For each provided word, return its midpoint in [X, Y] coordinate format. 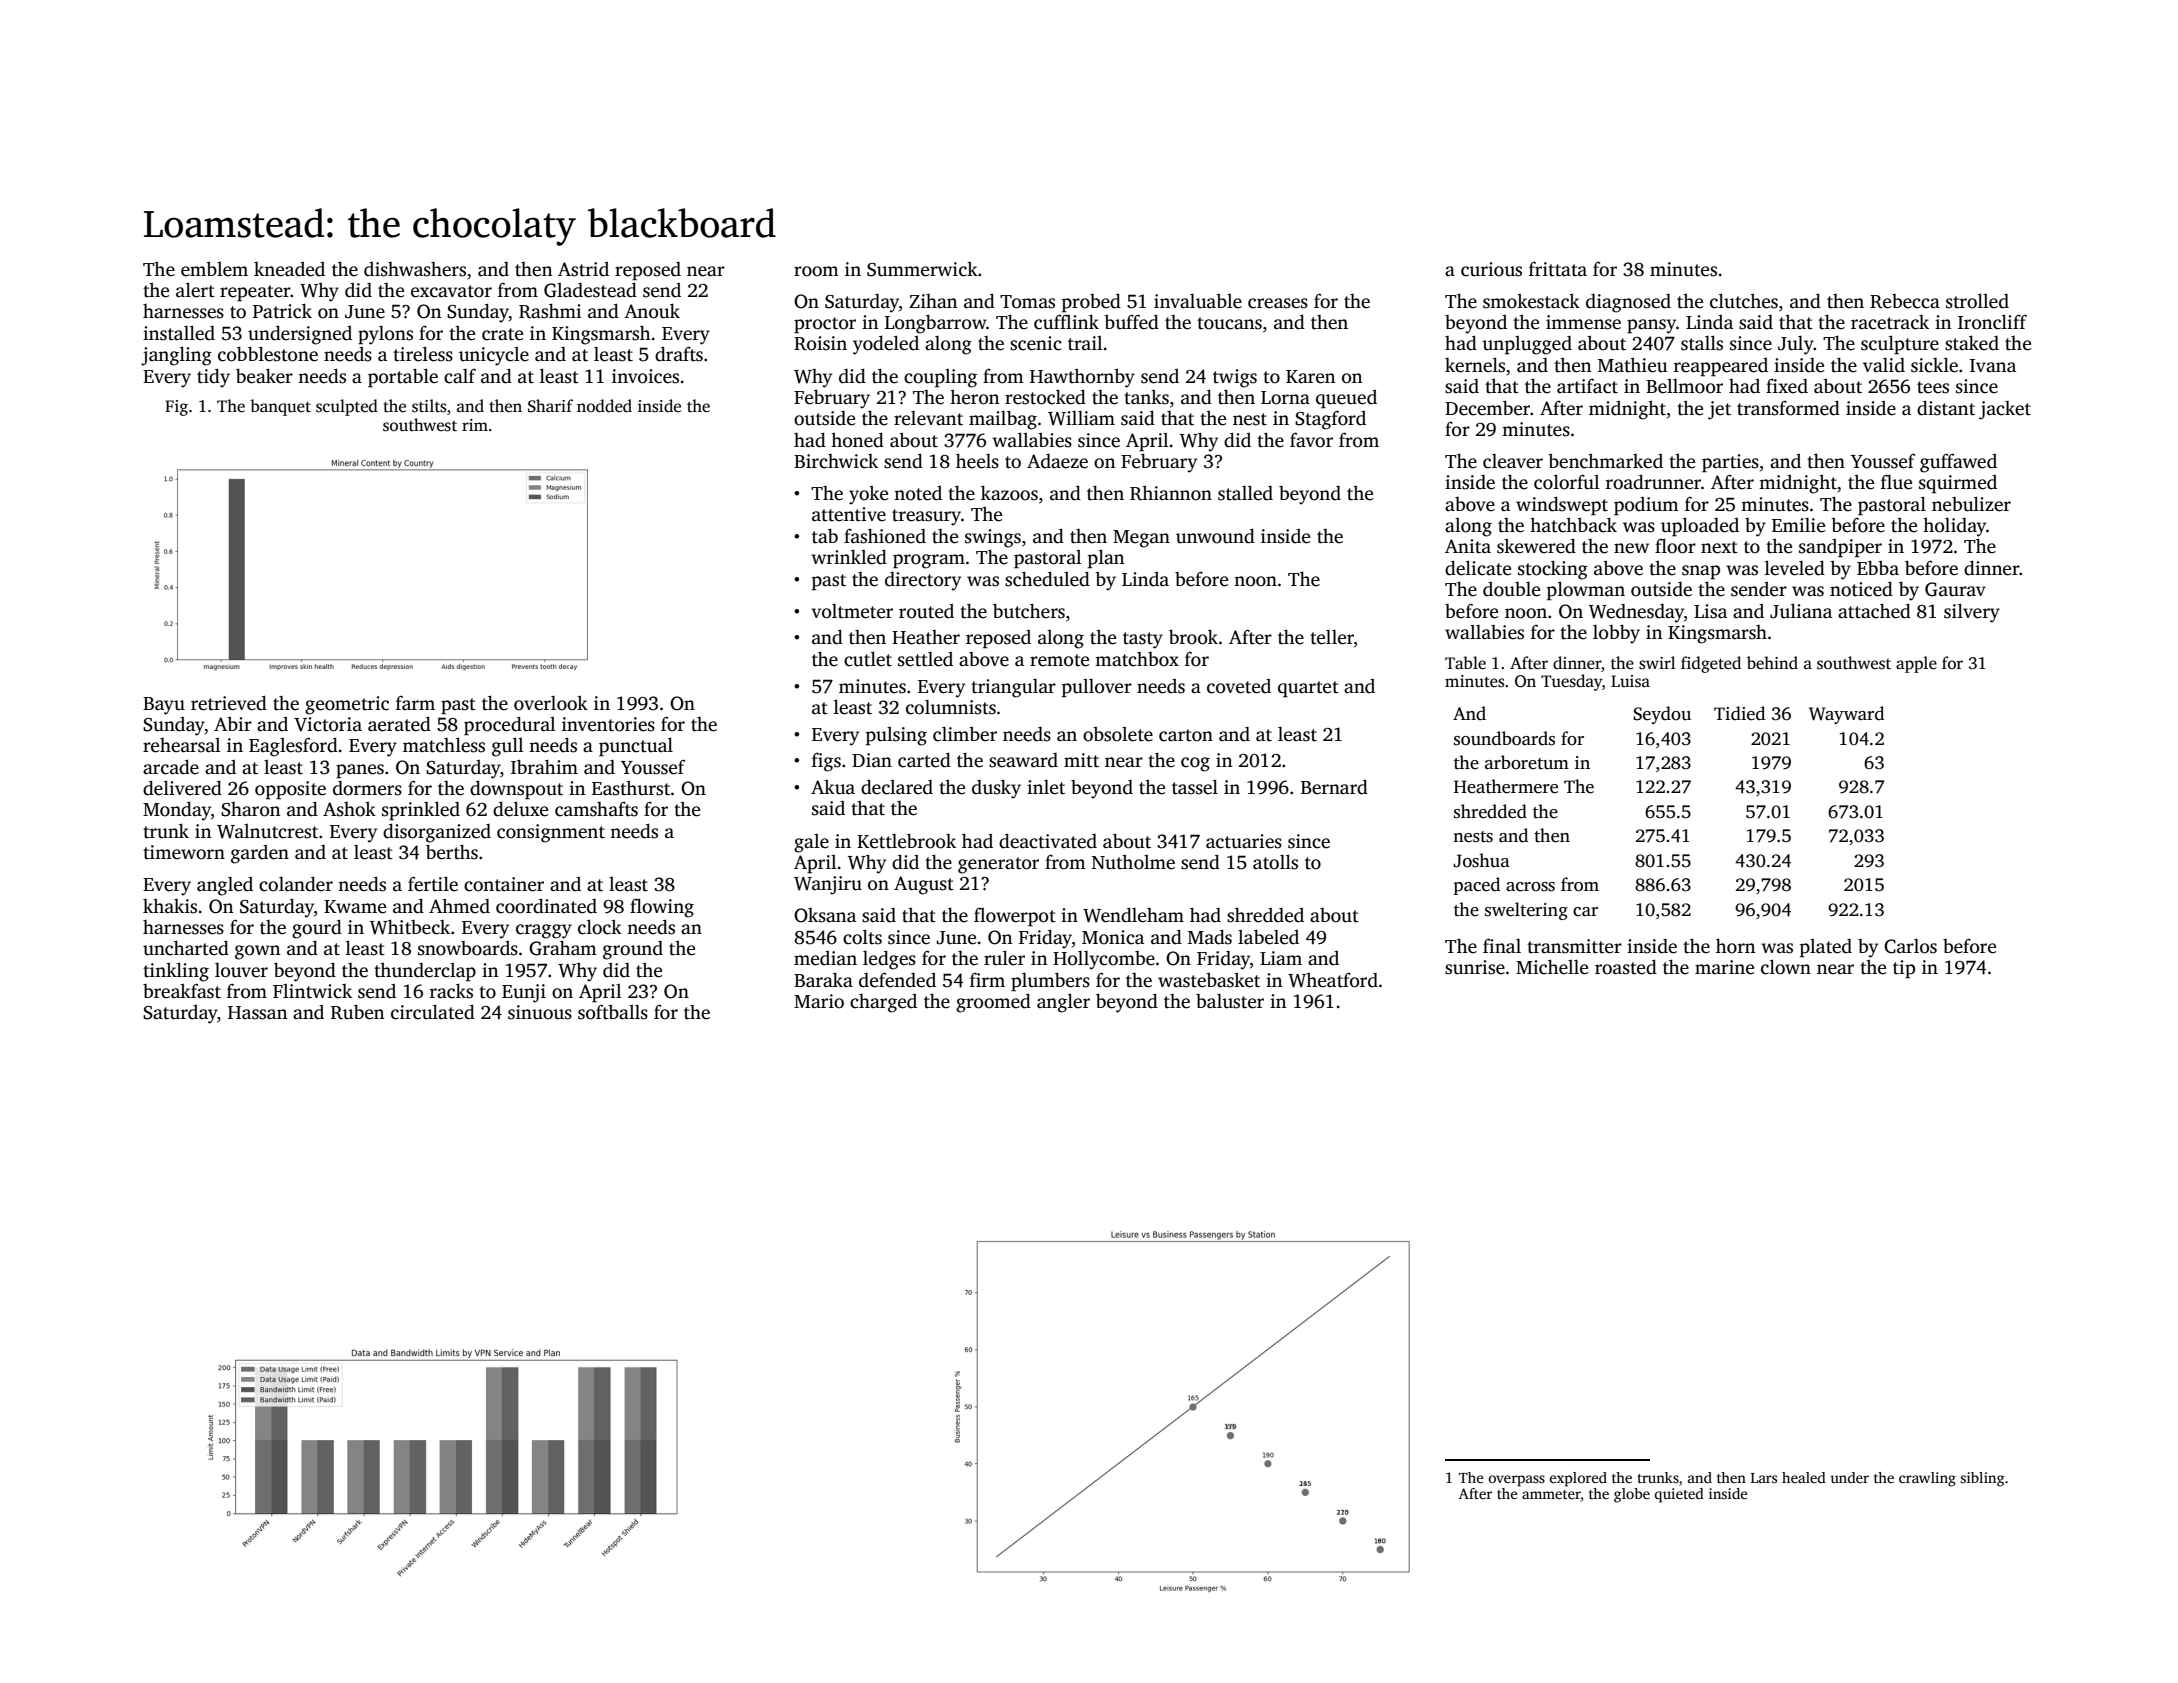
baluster [1230, 1001]
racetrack [1890, 322]
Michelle [1552, 967]
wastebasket [1209, 980]
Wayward [1846, 715]
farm [415, 702]
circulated [433, 1012]
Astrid [583, 269]
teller [1332, 637]
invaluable [1198, 301]
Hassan [257, 1013]
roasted [1626, 967]
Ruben [357, 1012]
